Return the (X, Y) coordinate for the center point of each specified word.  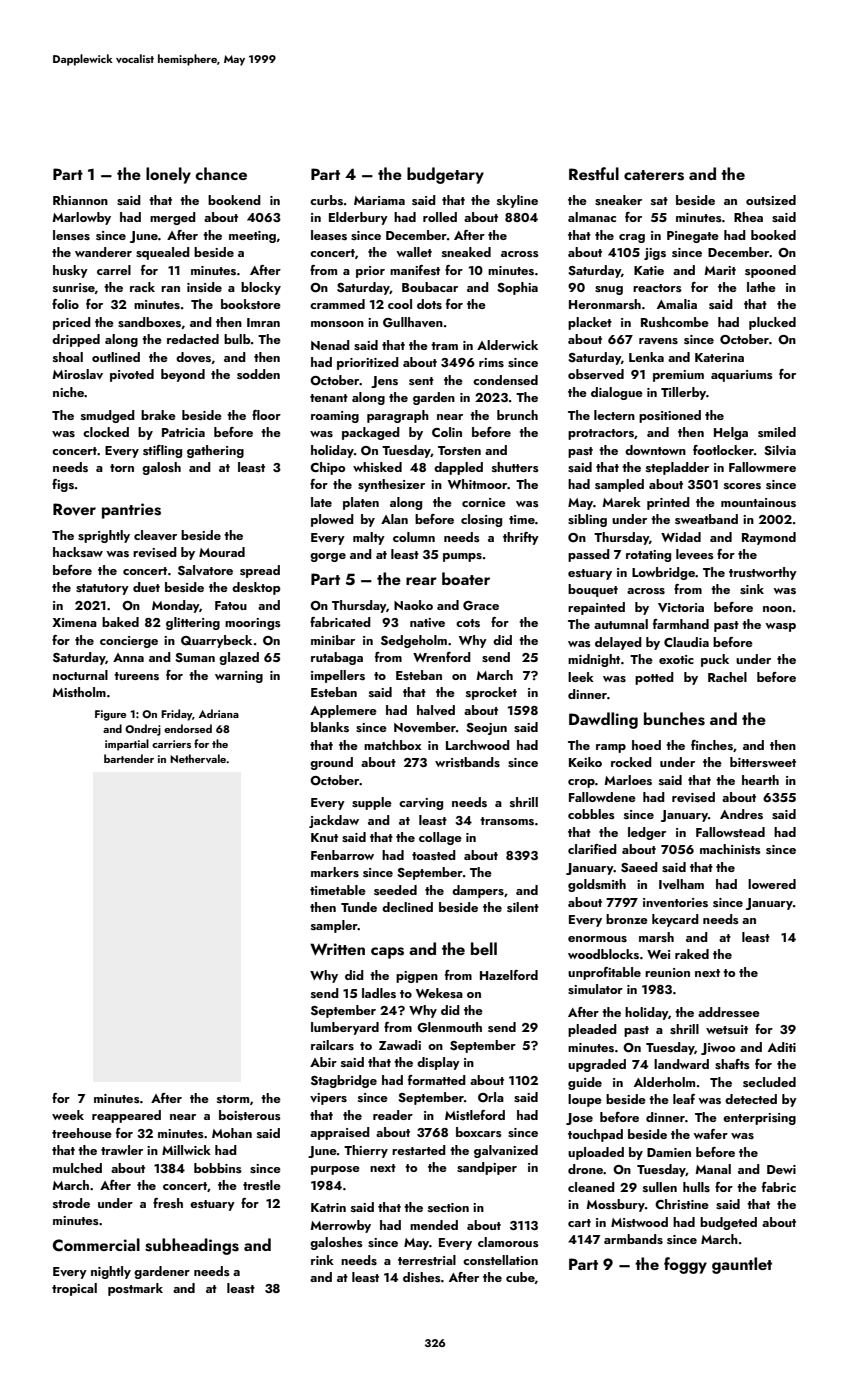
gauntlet (742, 1265)
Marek (621, 502)
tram (444, 346)
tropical (74, 1289)
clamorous (508, 1242)
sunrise (74, 287)
